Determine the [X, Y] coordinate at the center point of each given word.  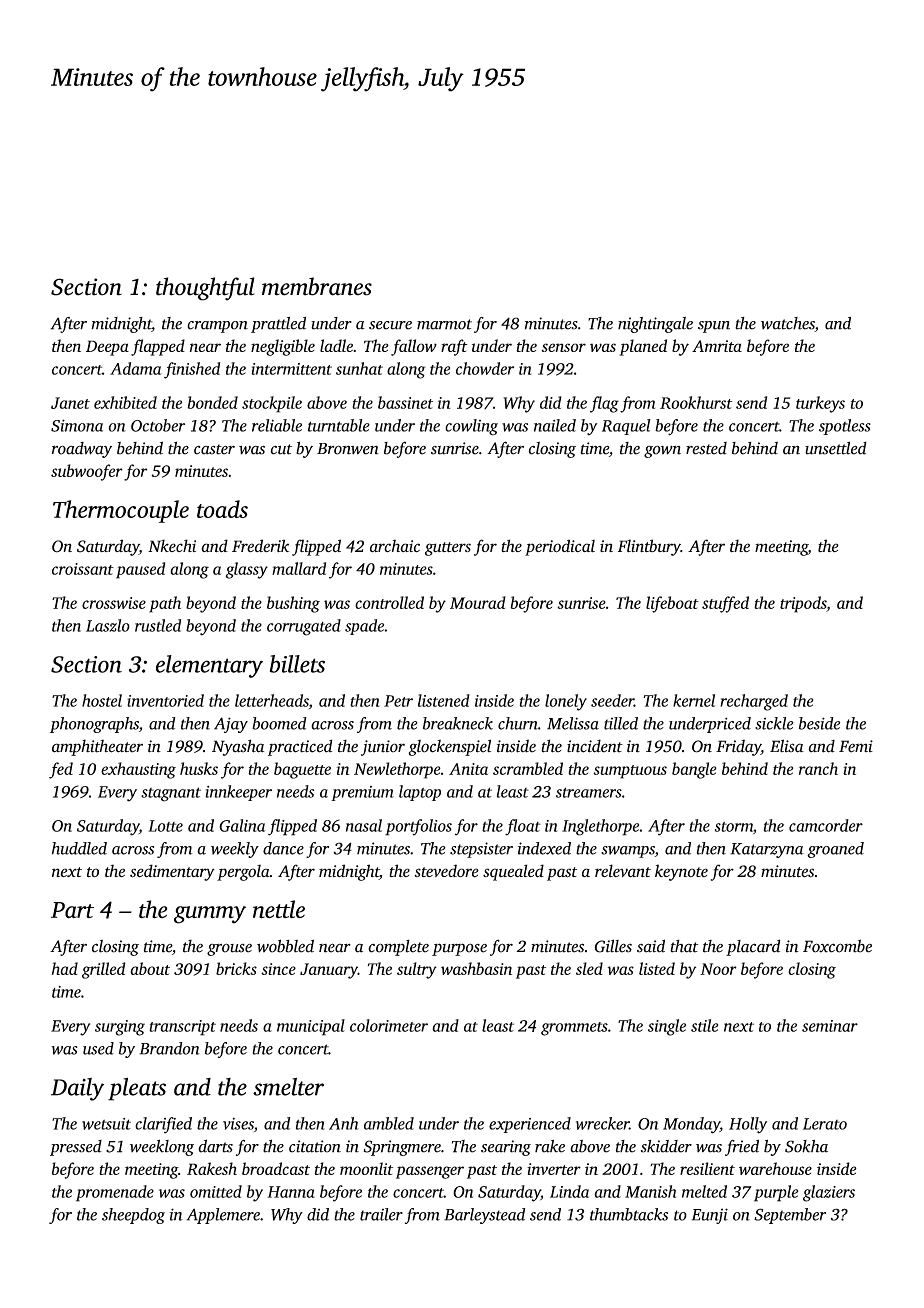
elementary [209, 666]
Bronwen [348, 449]
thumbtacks [629, 1214]
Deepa [107, 348]
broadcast [276, 1168]
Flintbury [649, 547]
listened [444, 700]
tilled [621, 723]
